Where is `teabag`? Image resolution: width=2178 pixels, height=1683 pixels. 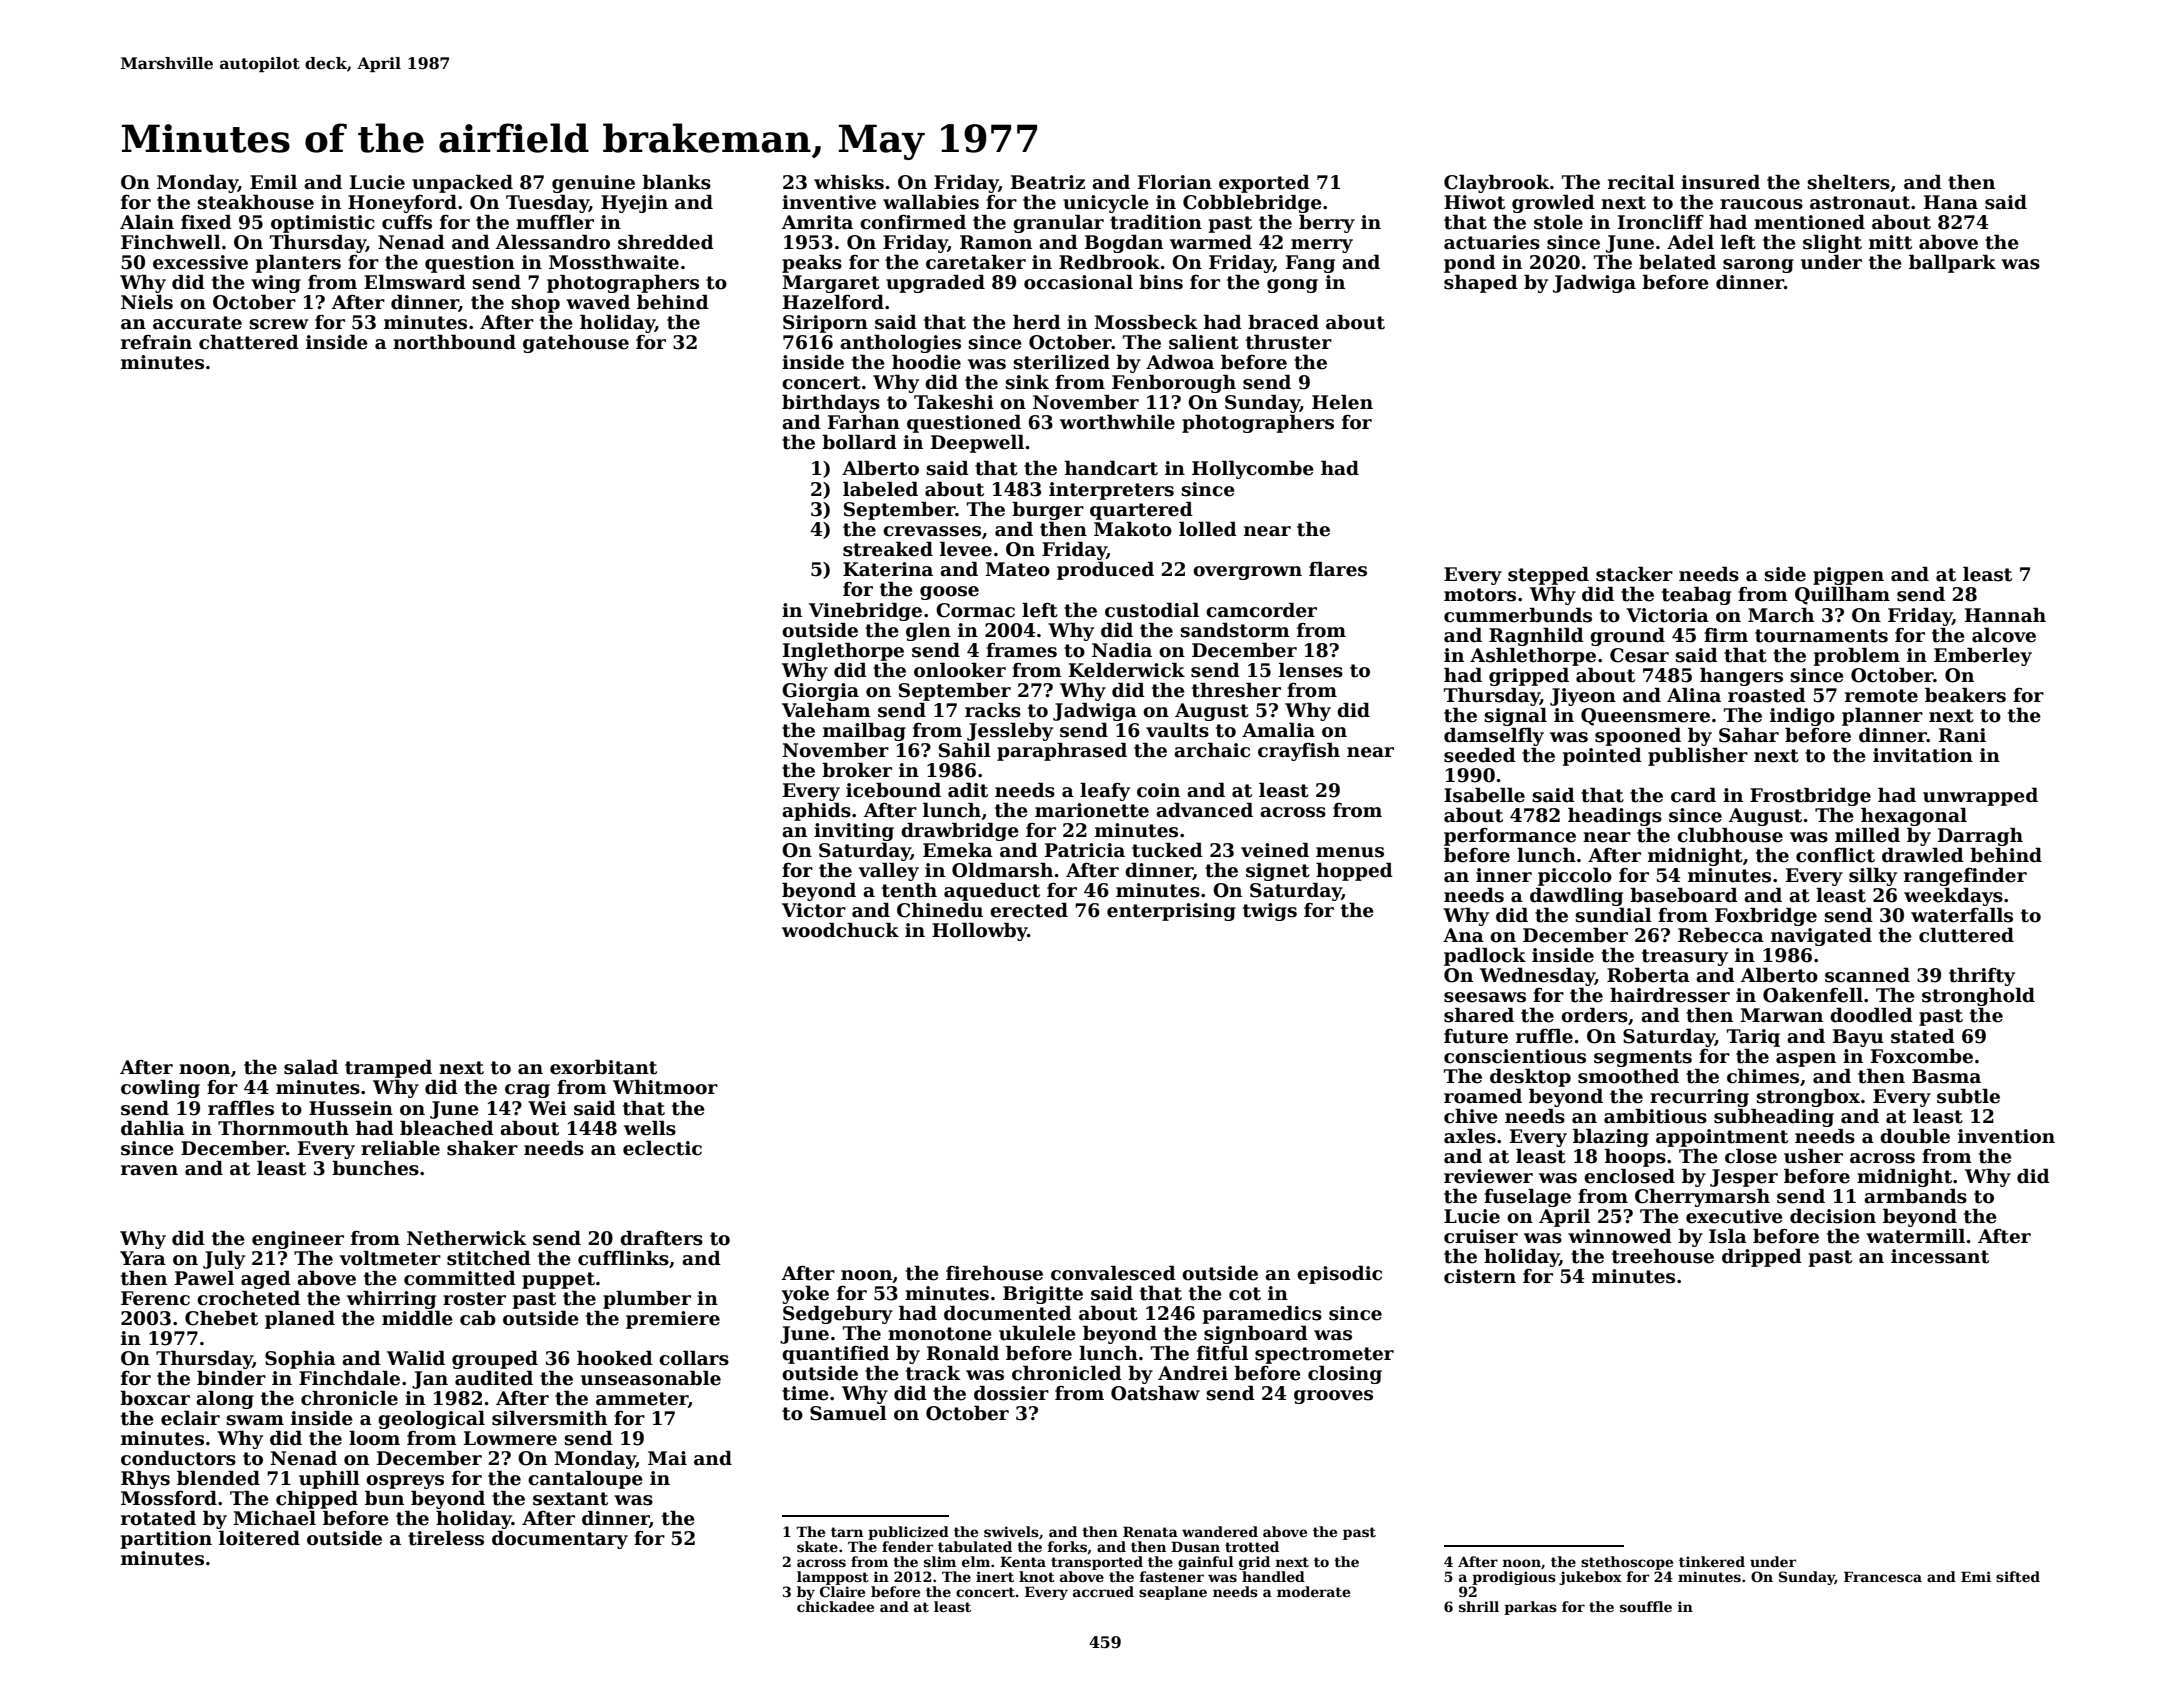 teabag is located at coordinates (1696, 595).
